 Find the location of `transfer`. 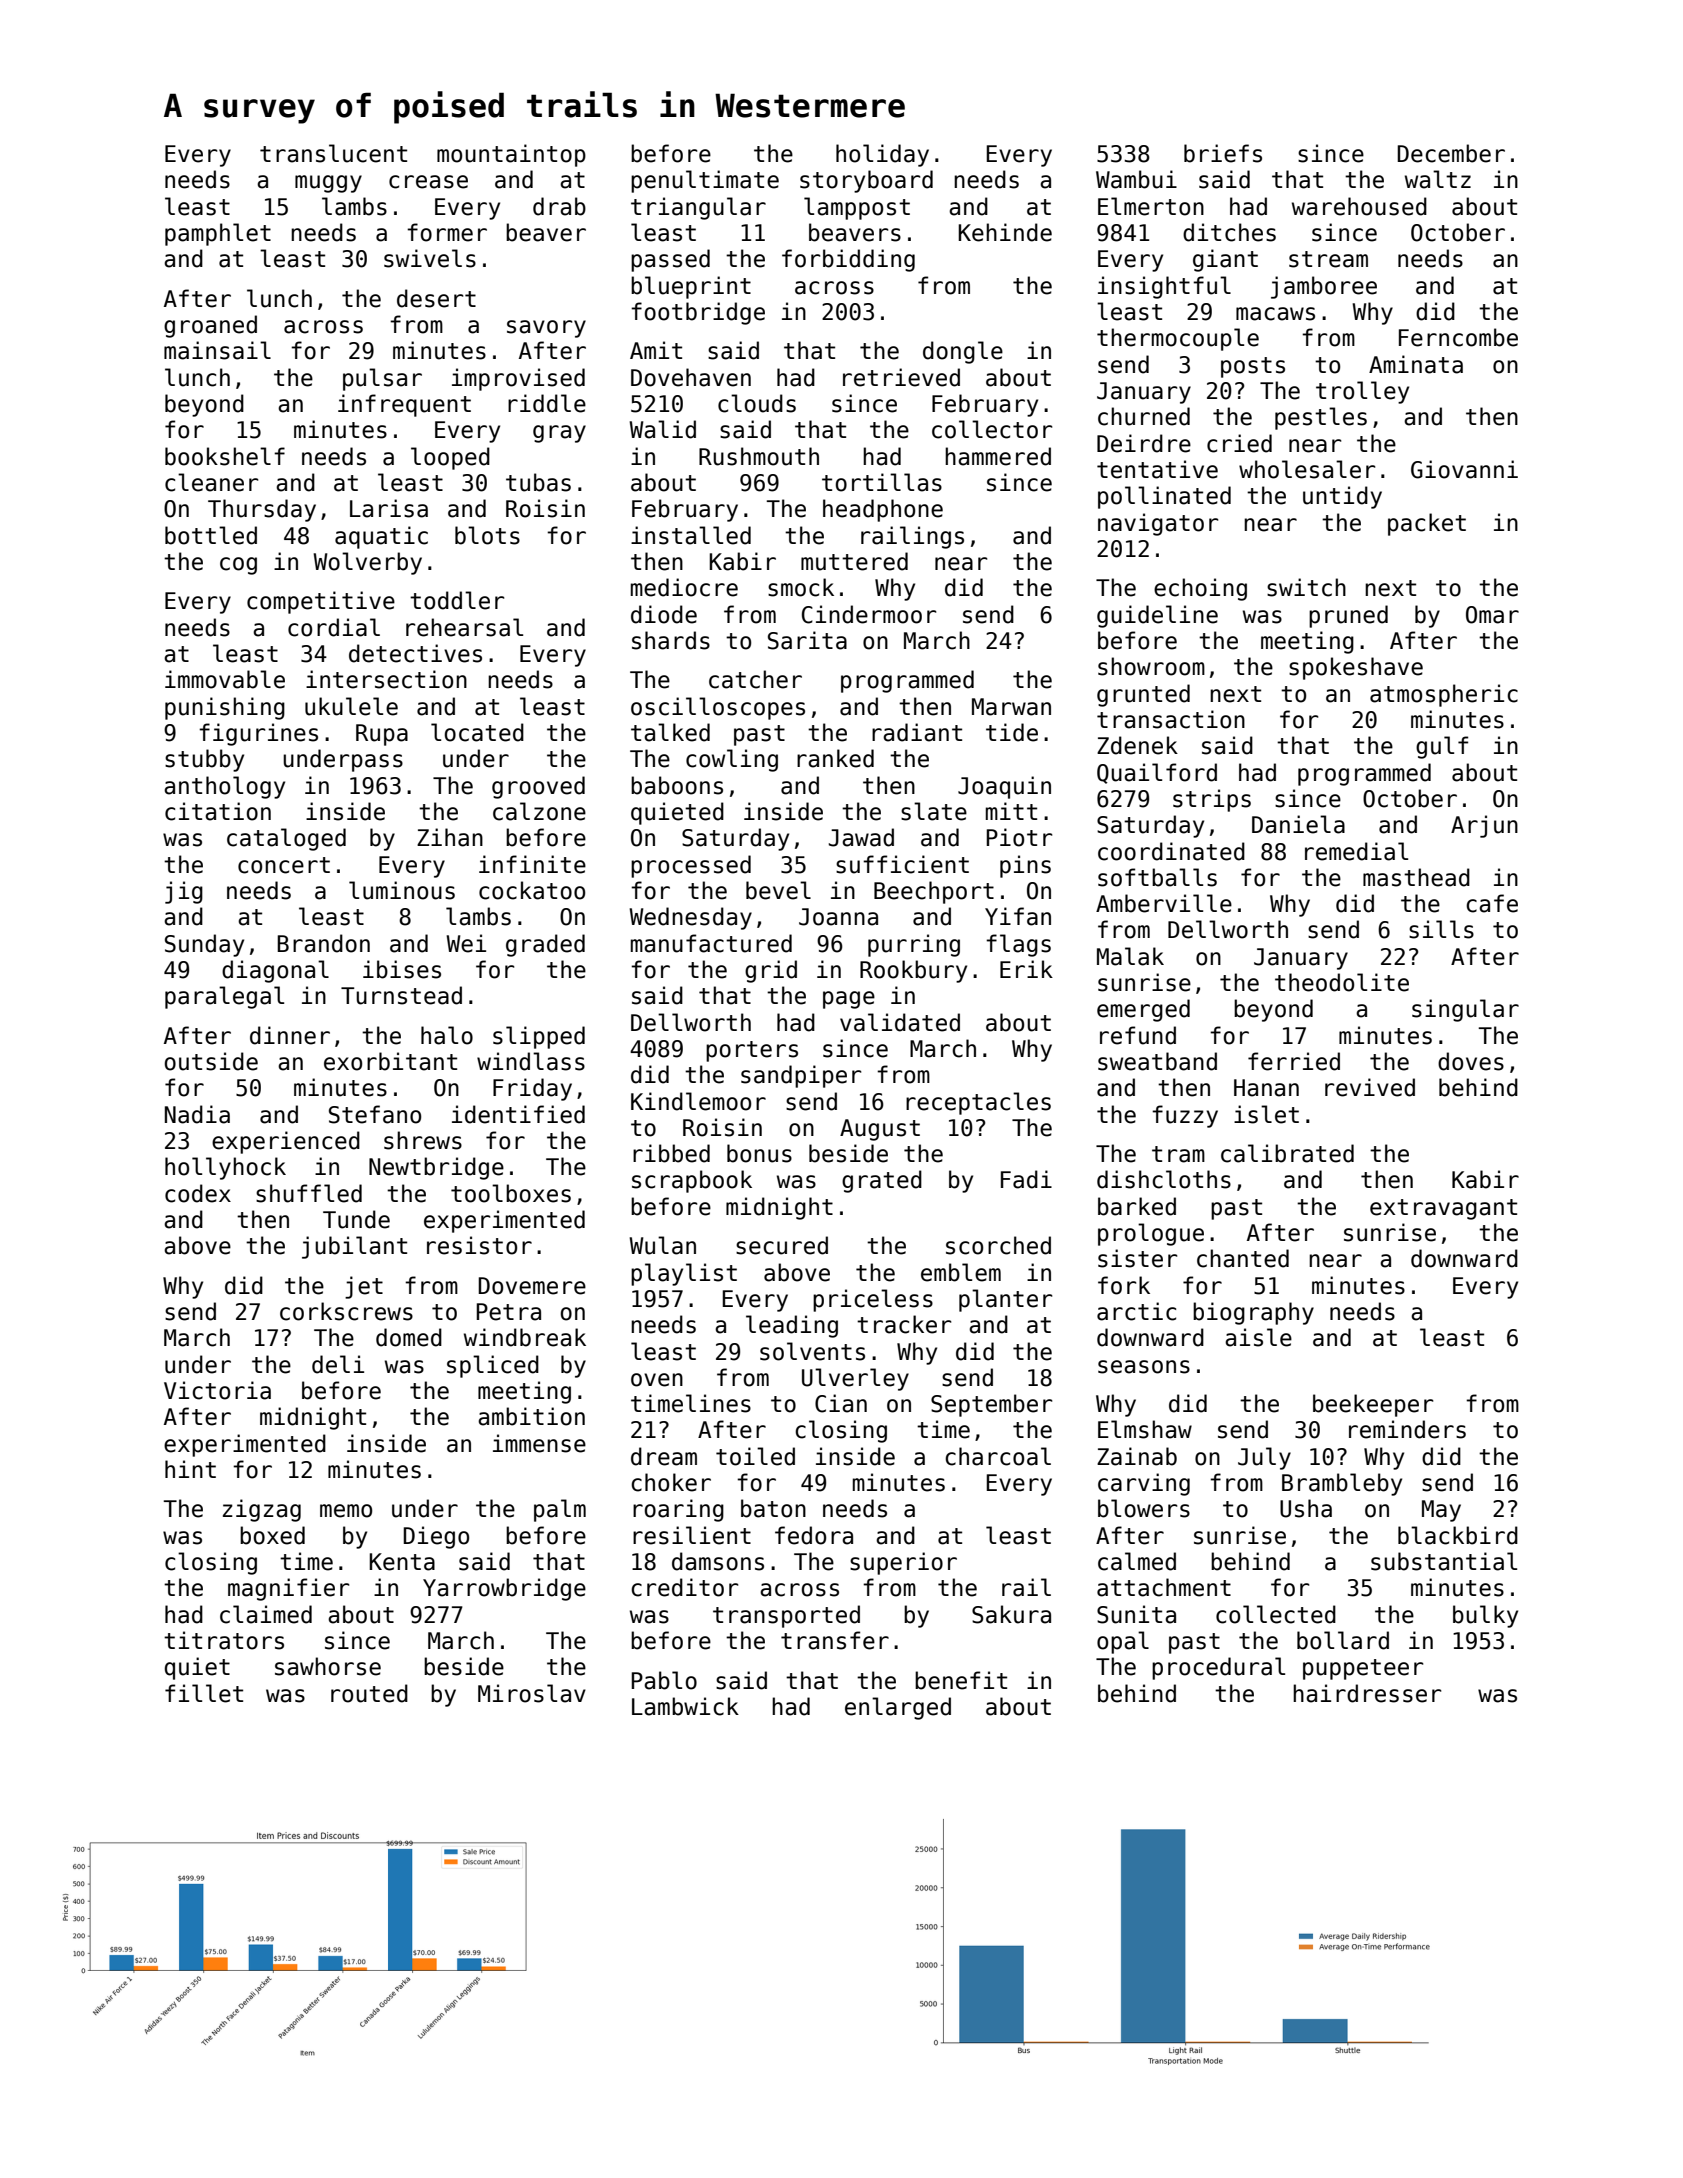

transfer is located at coordinates (835, 1640).
